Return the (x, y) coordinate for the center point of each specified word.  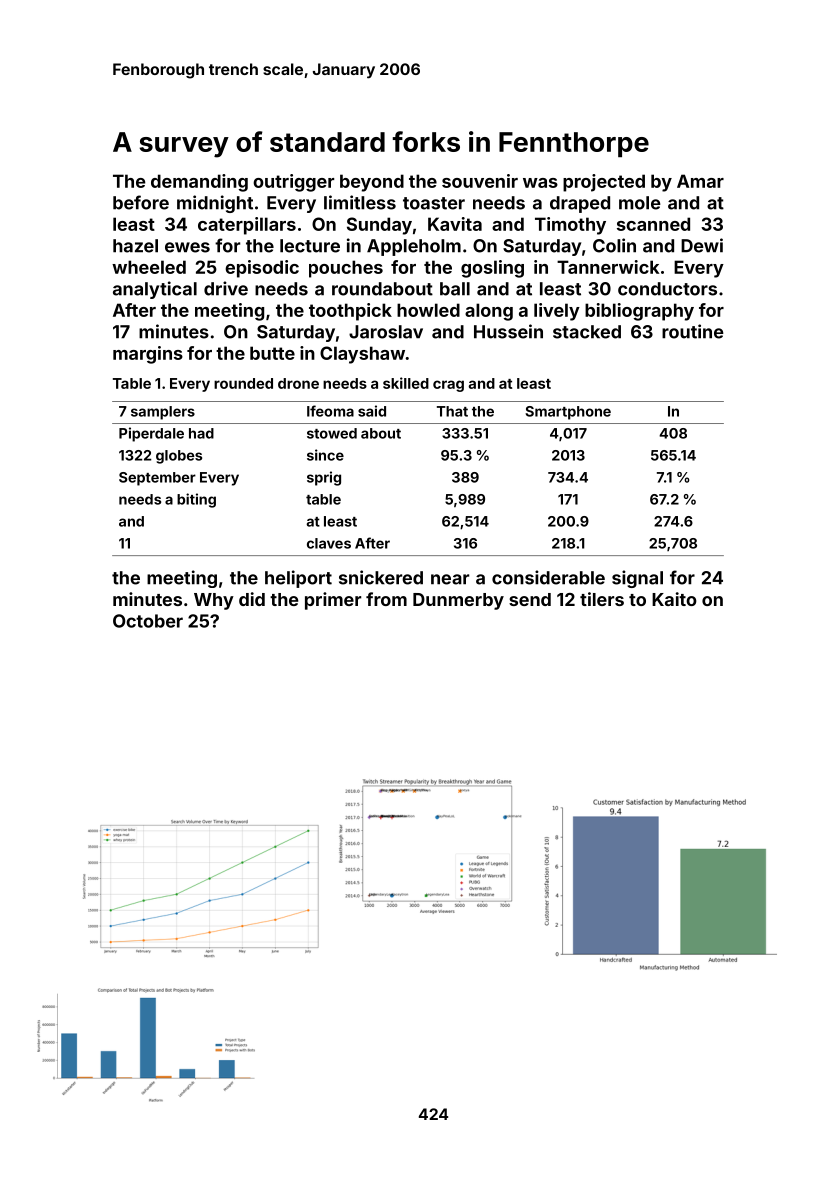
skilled (406, 383)
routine (693, 331)
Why (214, 601)
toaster (434, 203)
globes (179, 457)
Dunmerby (458, 601)
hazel (135, 246)
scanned (653, 224)
